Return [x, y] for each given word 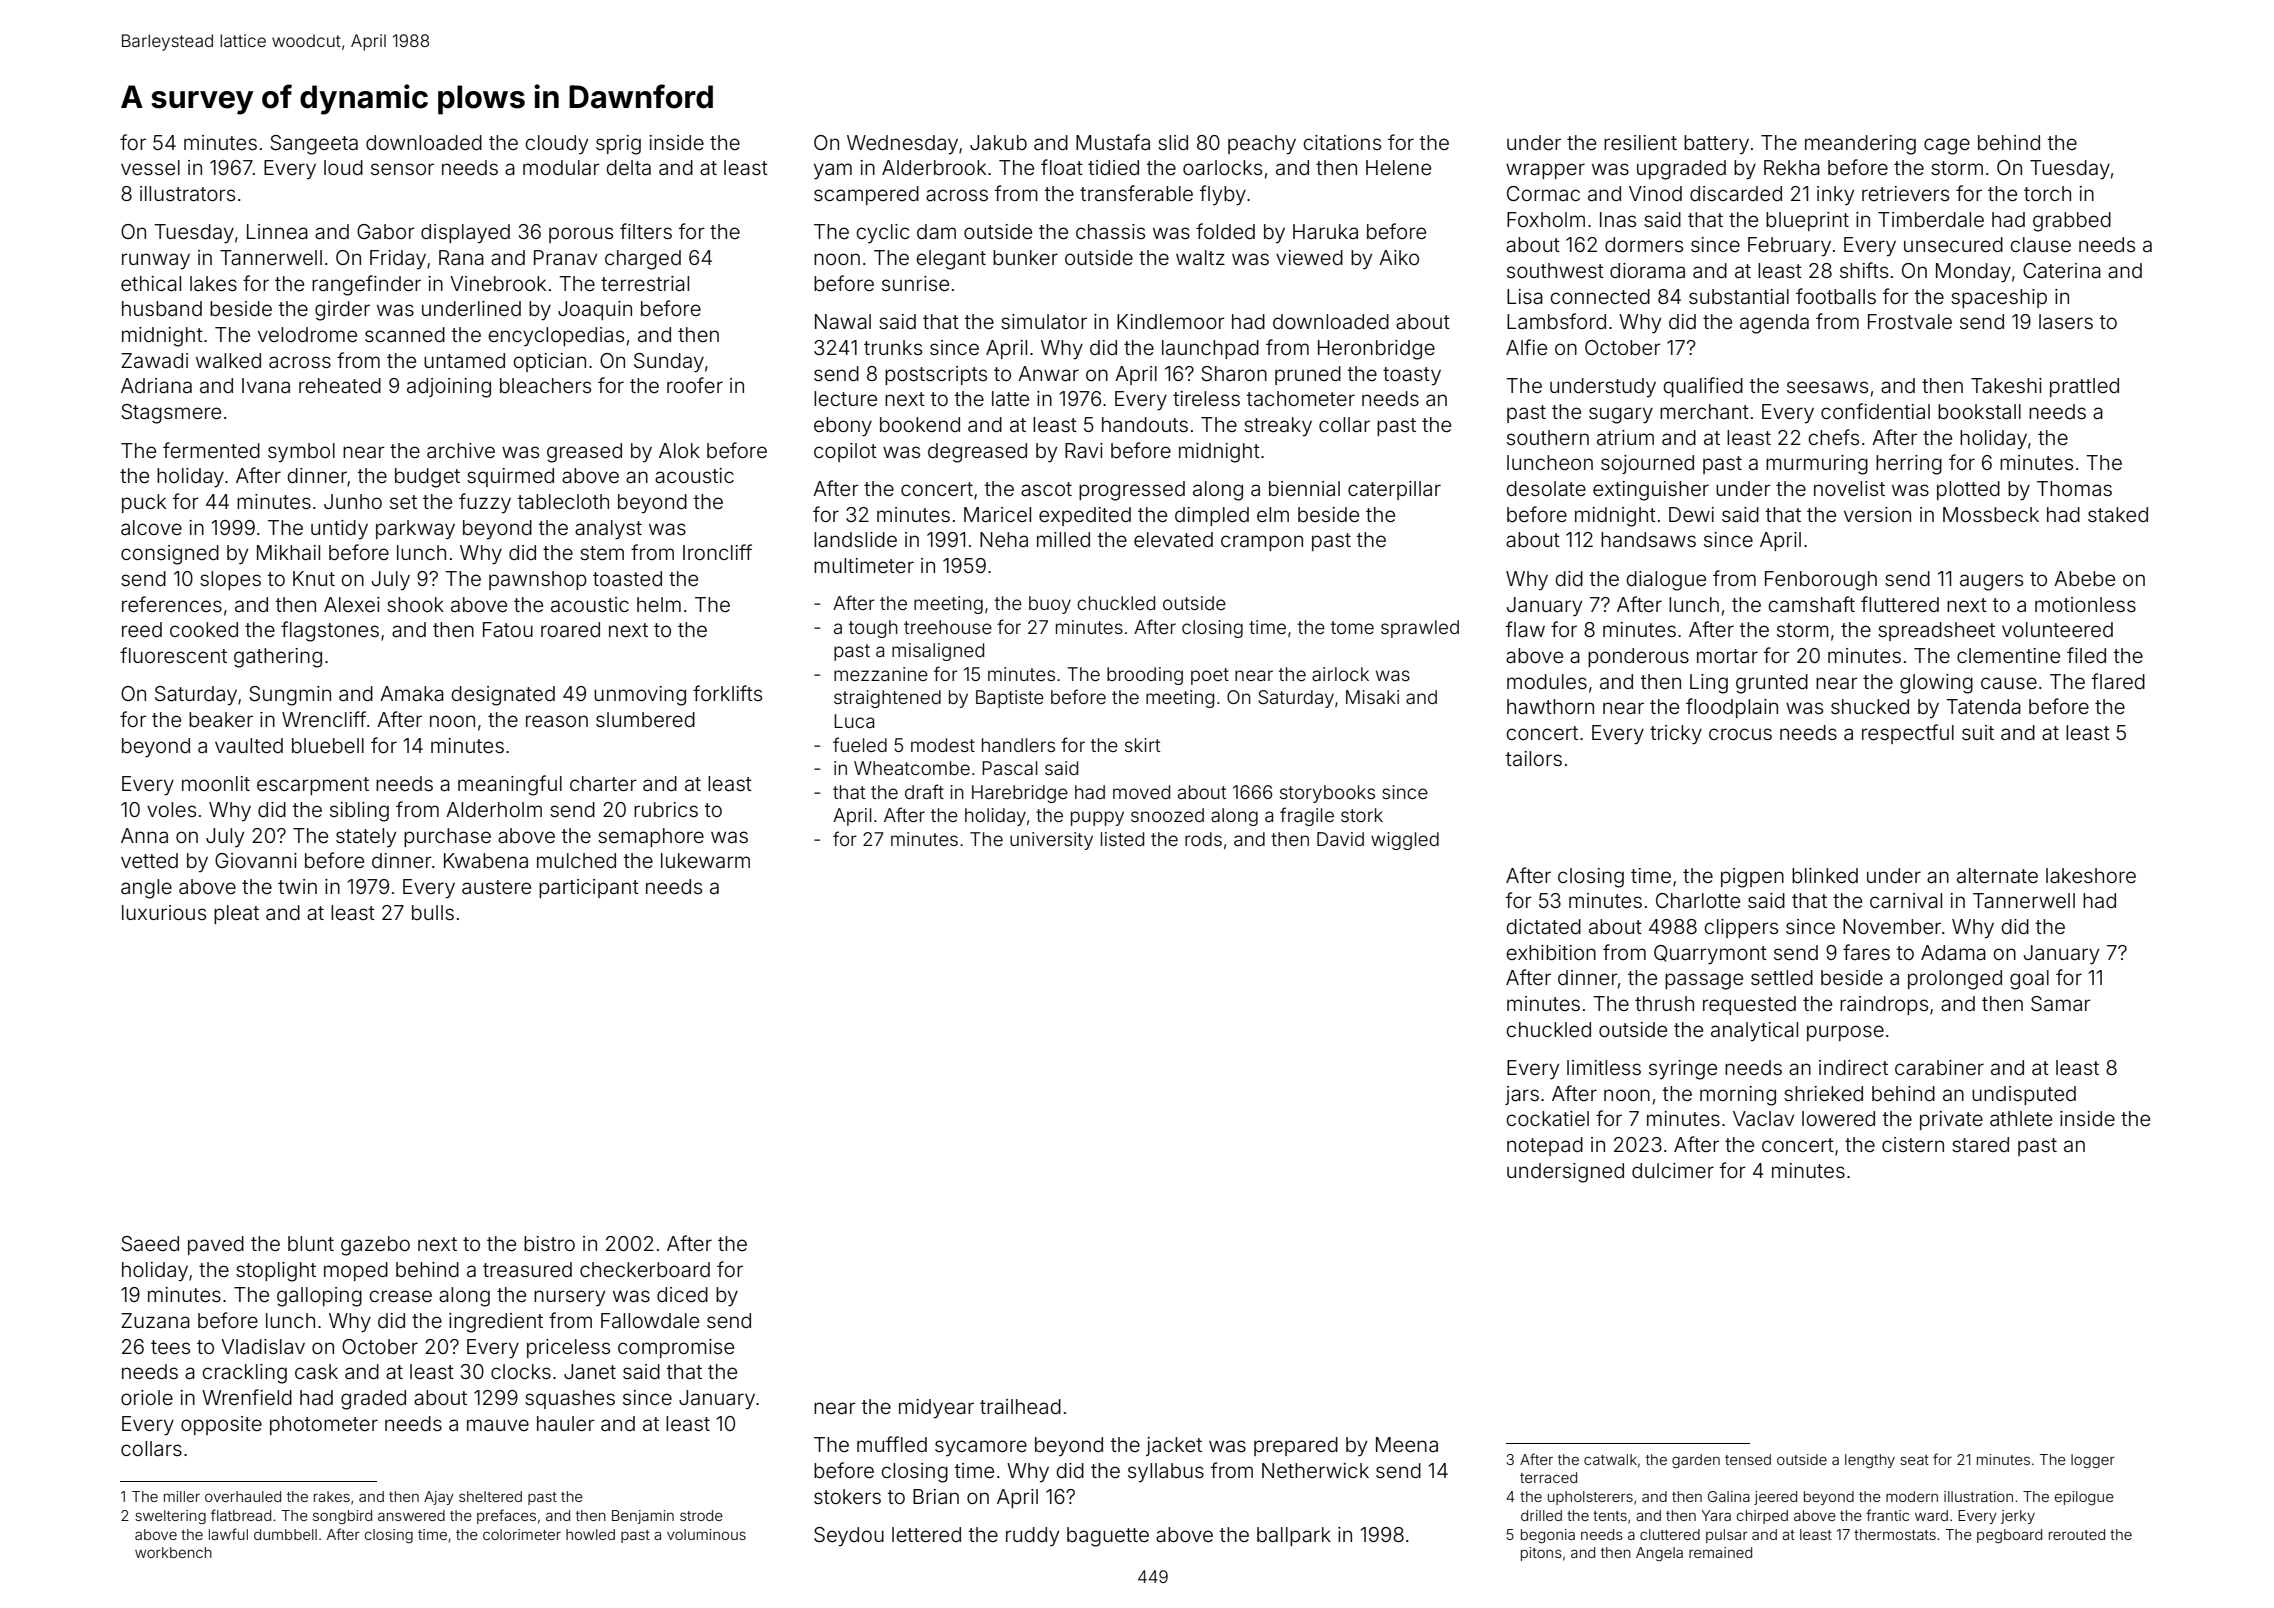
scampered [866, 195]
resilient [1640, 142]
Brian [936, 1496]
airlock [1340, 674]
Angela [1659, 1554]
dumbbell [285, 1534]
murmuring [1817, 465]
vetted [149, 860]
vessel [150, 167]
